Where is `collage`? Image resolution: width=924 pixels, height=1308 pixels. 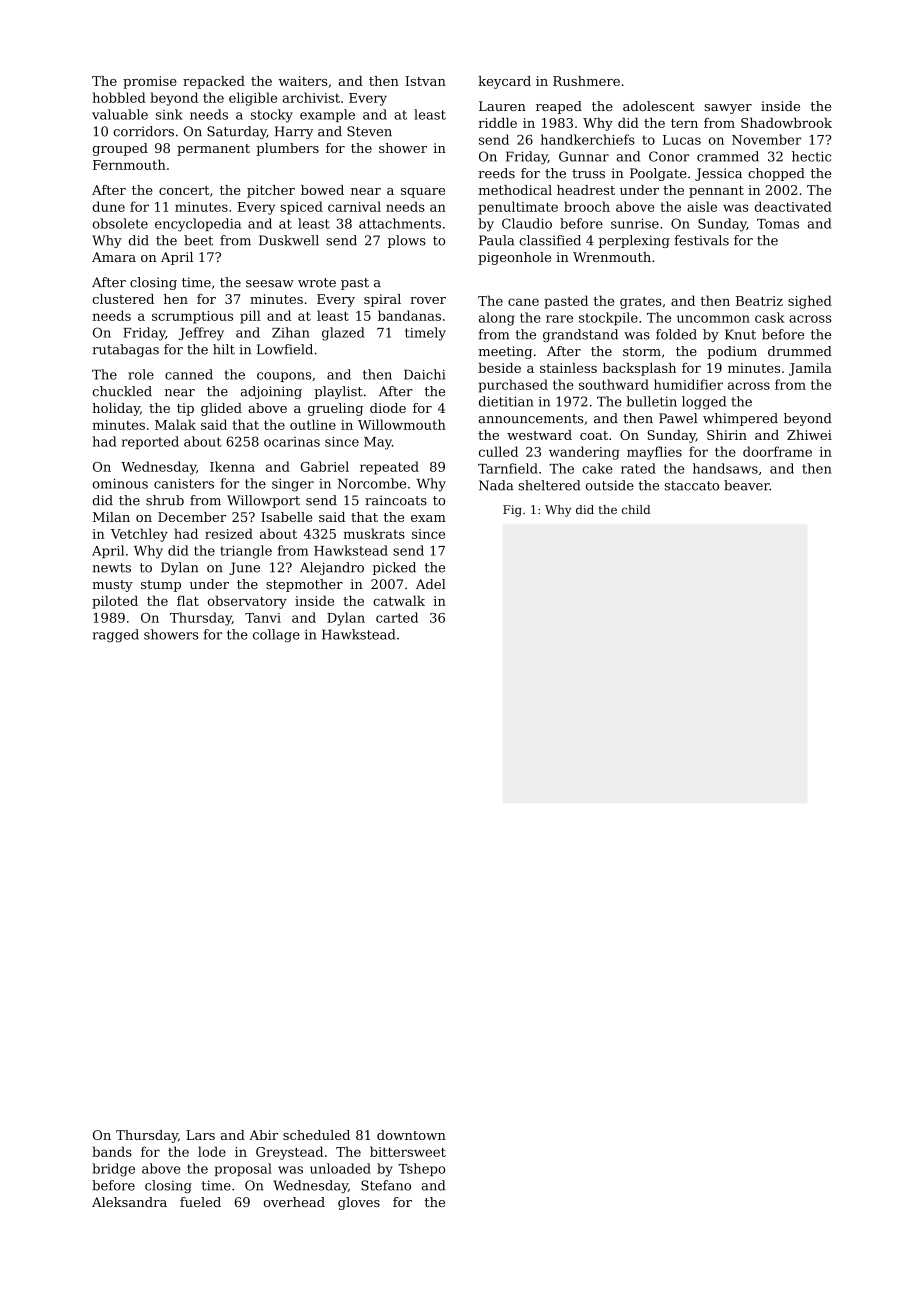
collage is located at coordinates (276, 636).
